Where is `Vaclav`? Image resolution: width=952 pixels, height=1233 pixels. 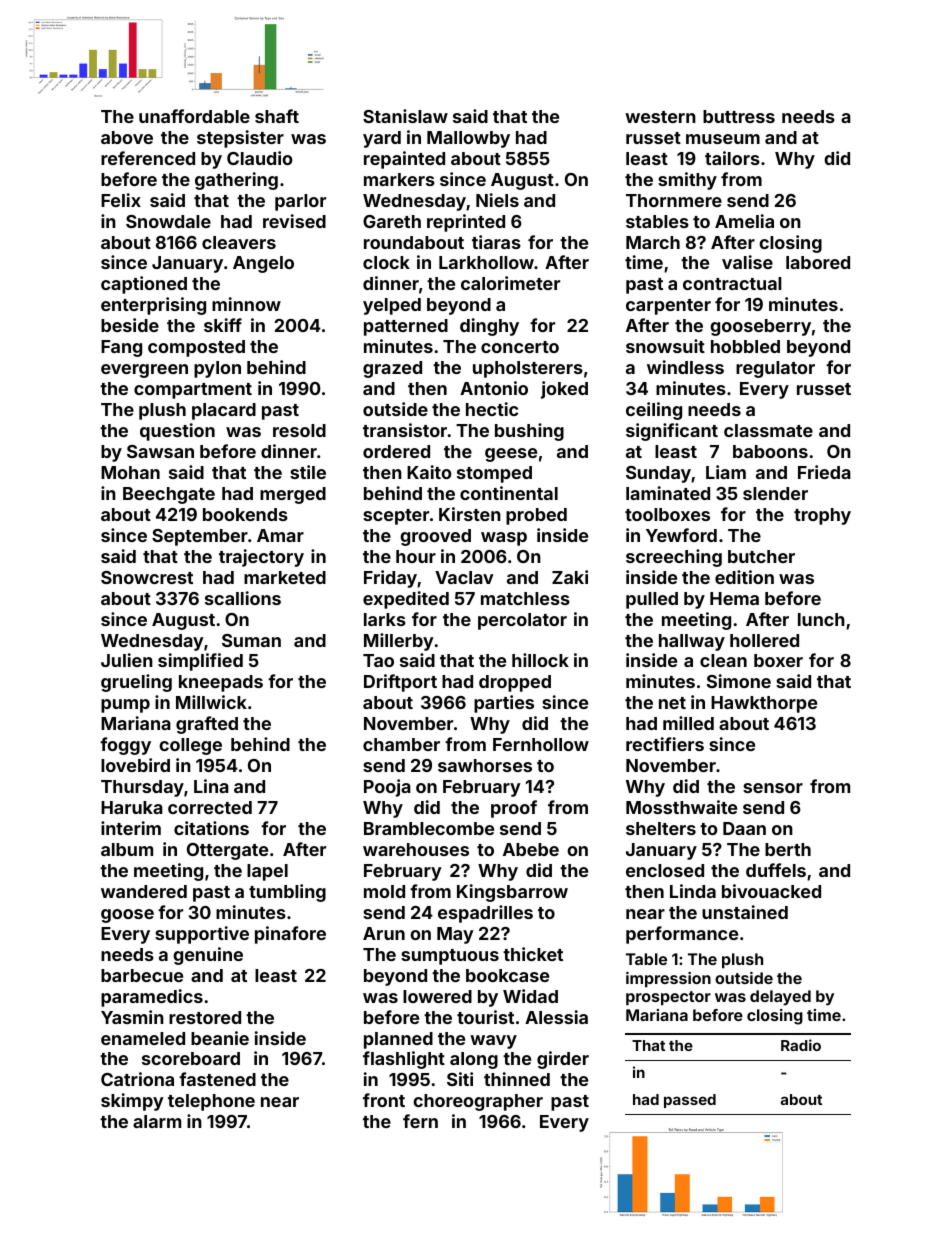 Vaclav is located at coordinates (464, 577).
